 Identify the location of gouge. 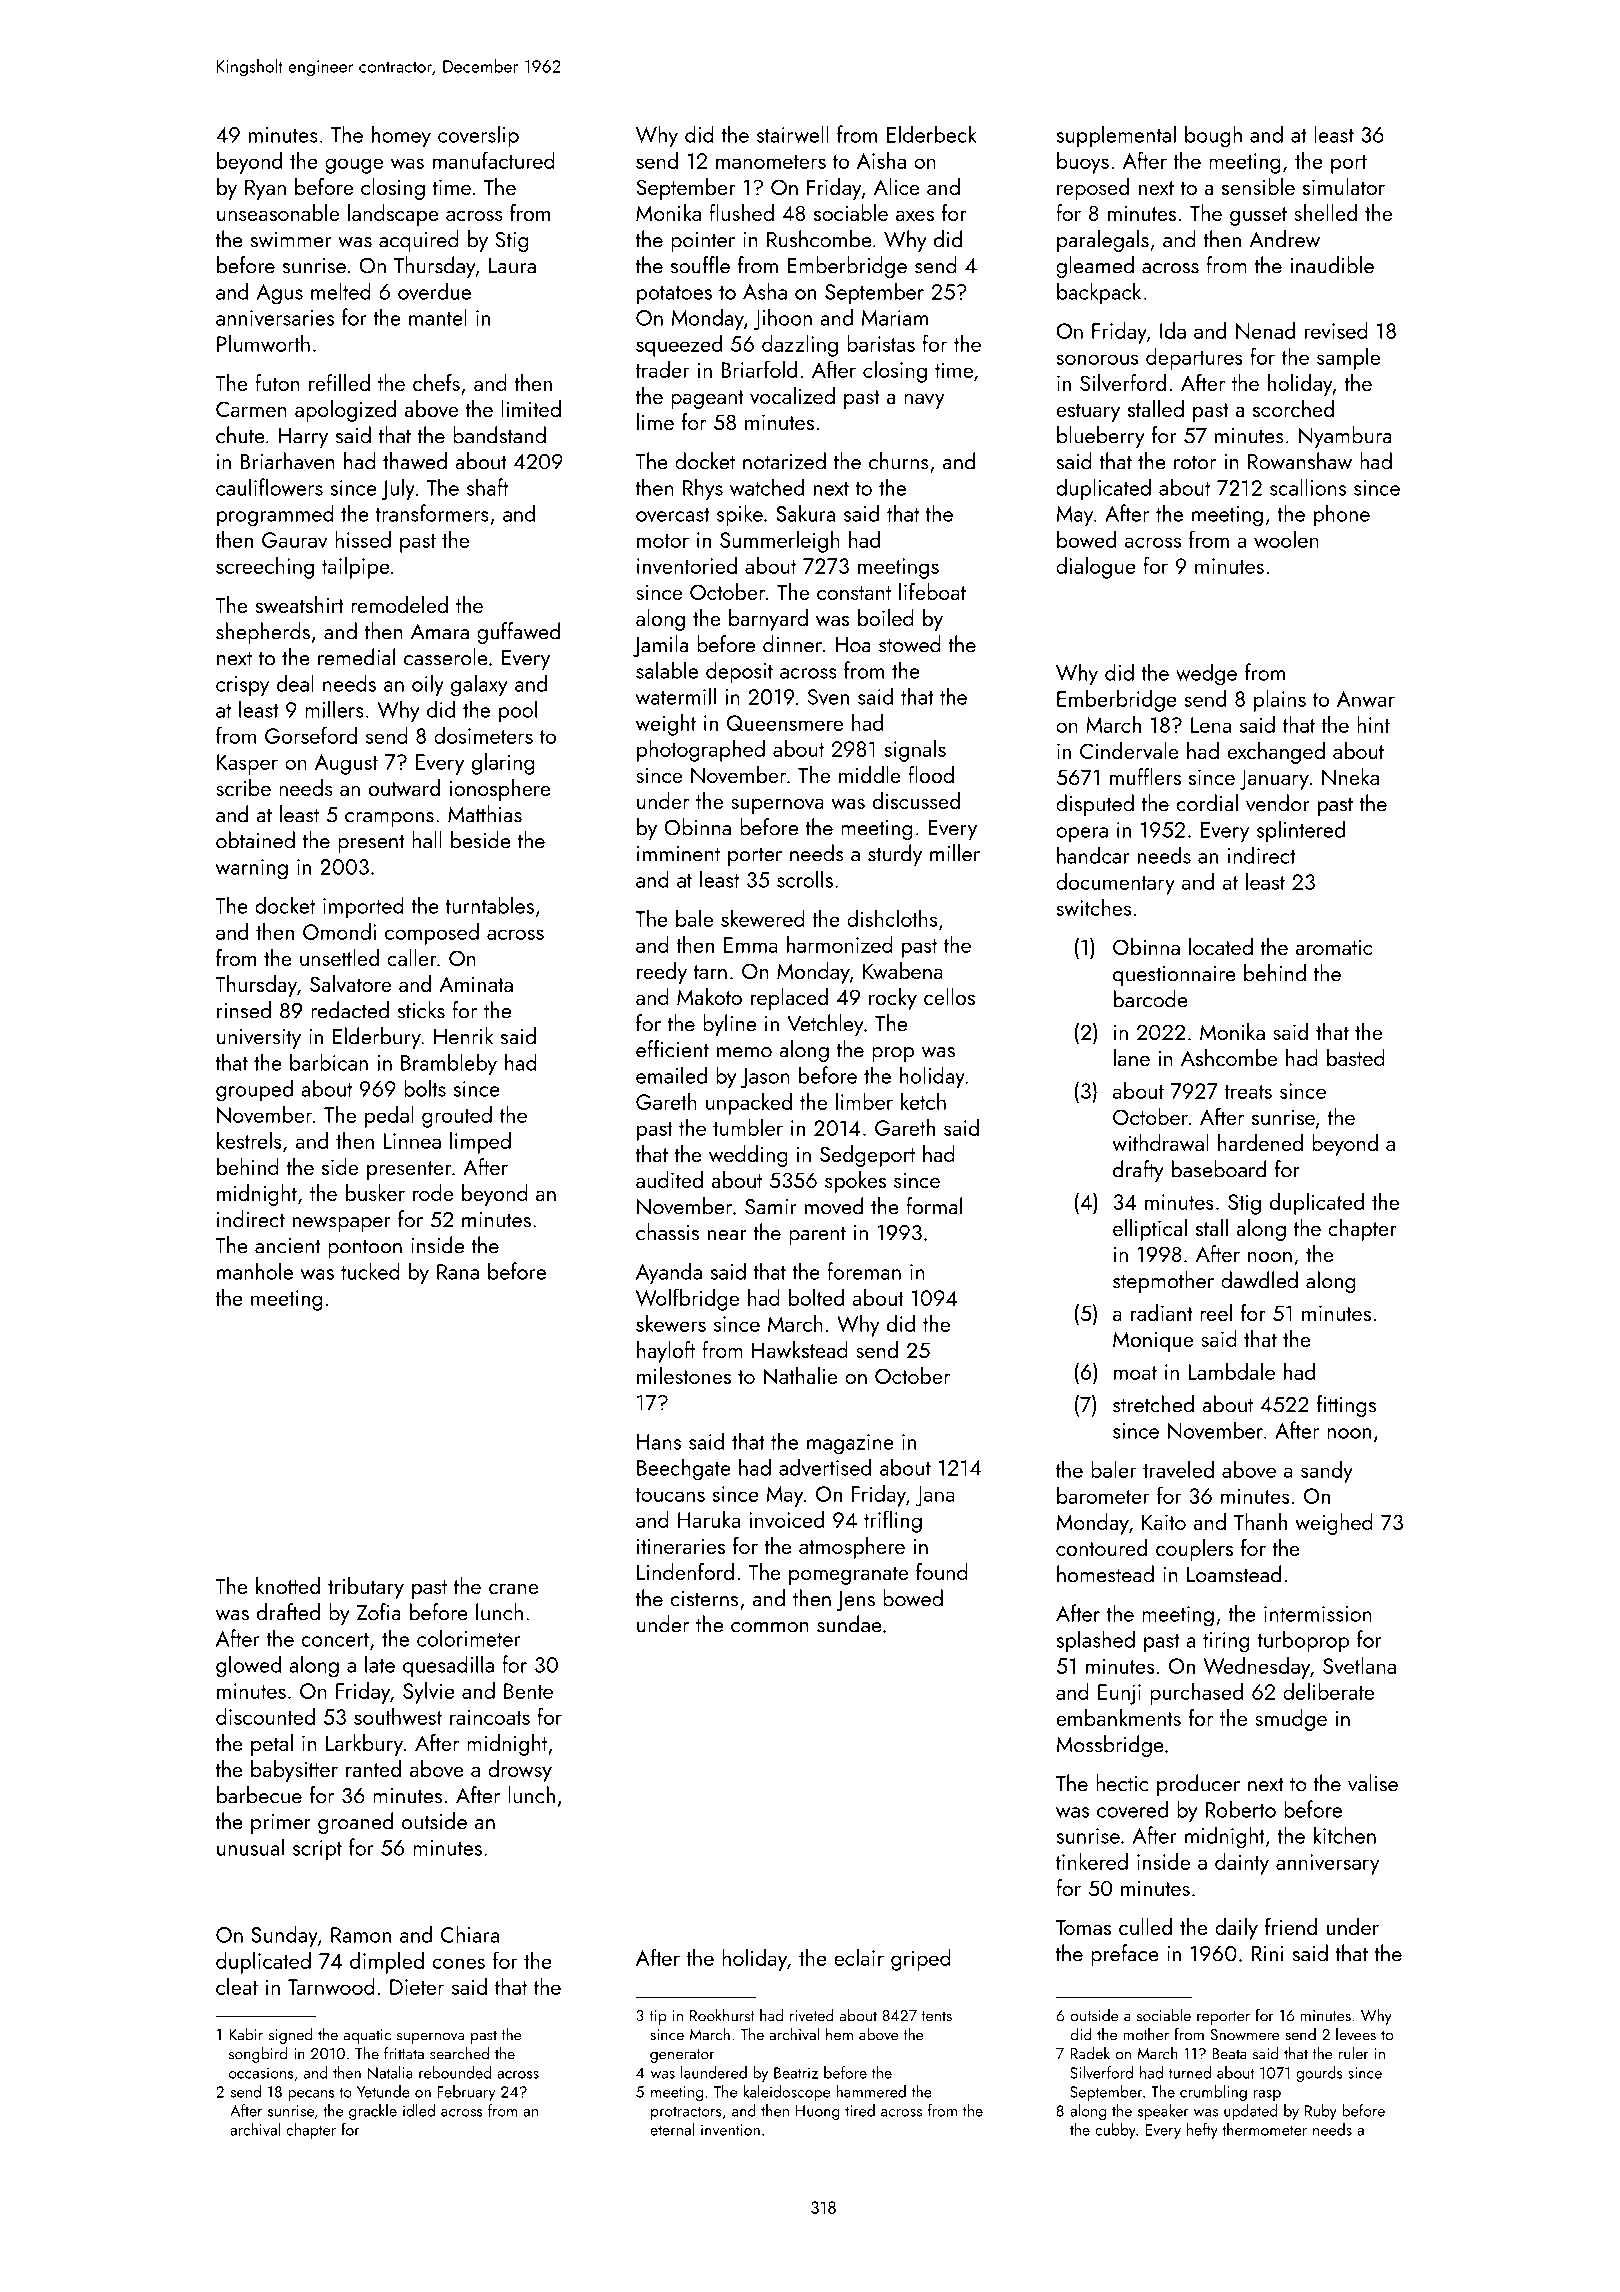
(354, 166).
